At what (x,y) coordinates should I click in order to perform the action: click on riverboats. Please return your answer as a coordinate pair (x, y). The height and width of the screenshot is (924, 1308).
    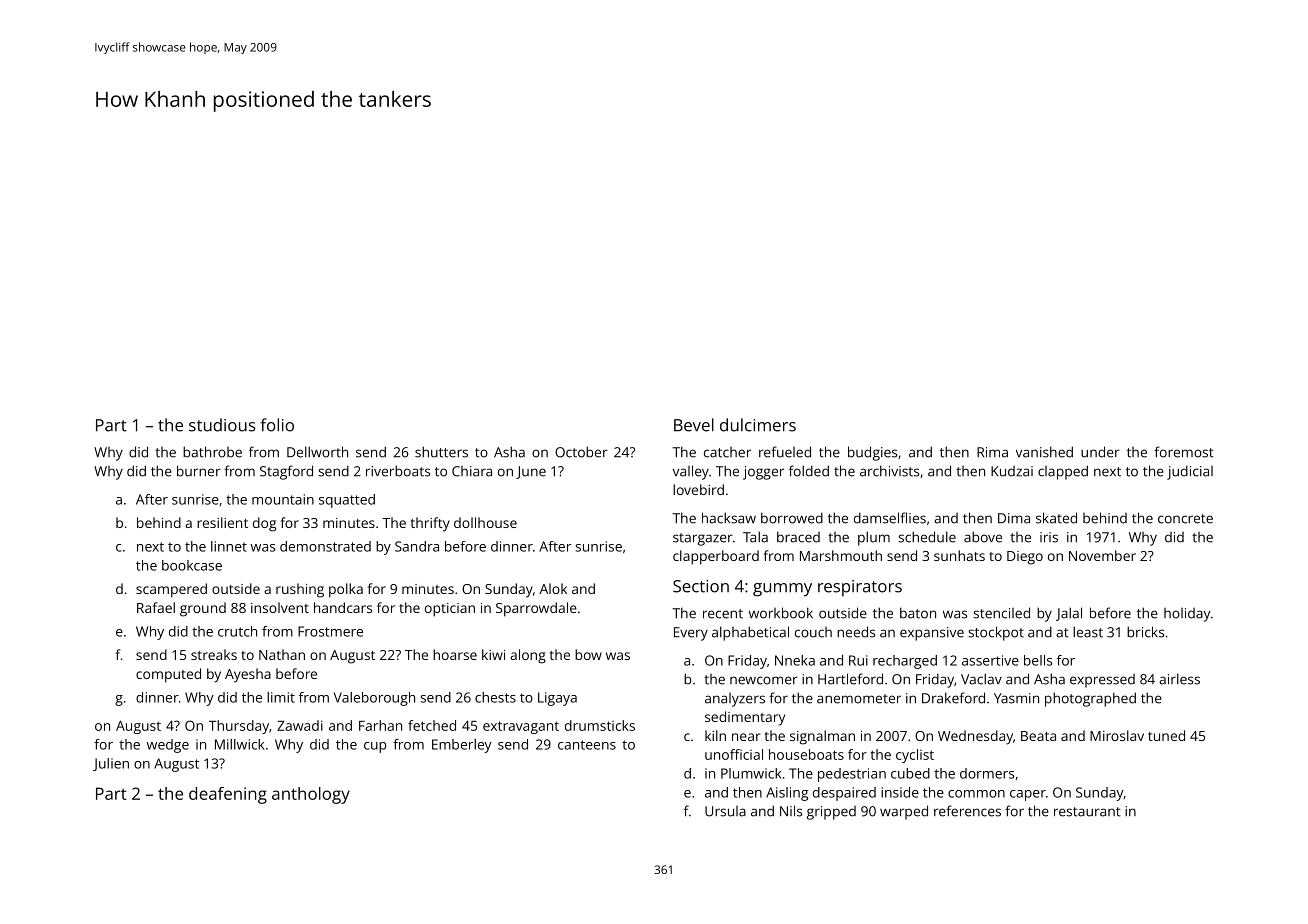
    Looking at the image, I should click on (398, 471).
